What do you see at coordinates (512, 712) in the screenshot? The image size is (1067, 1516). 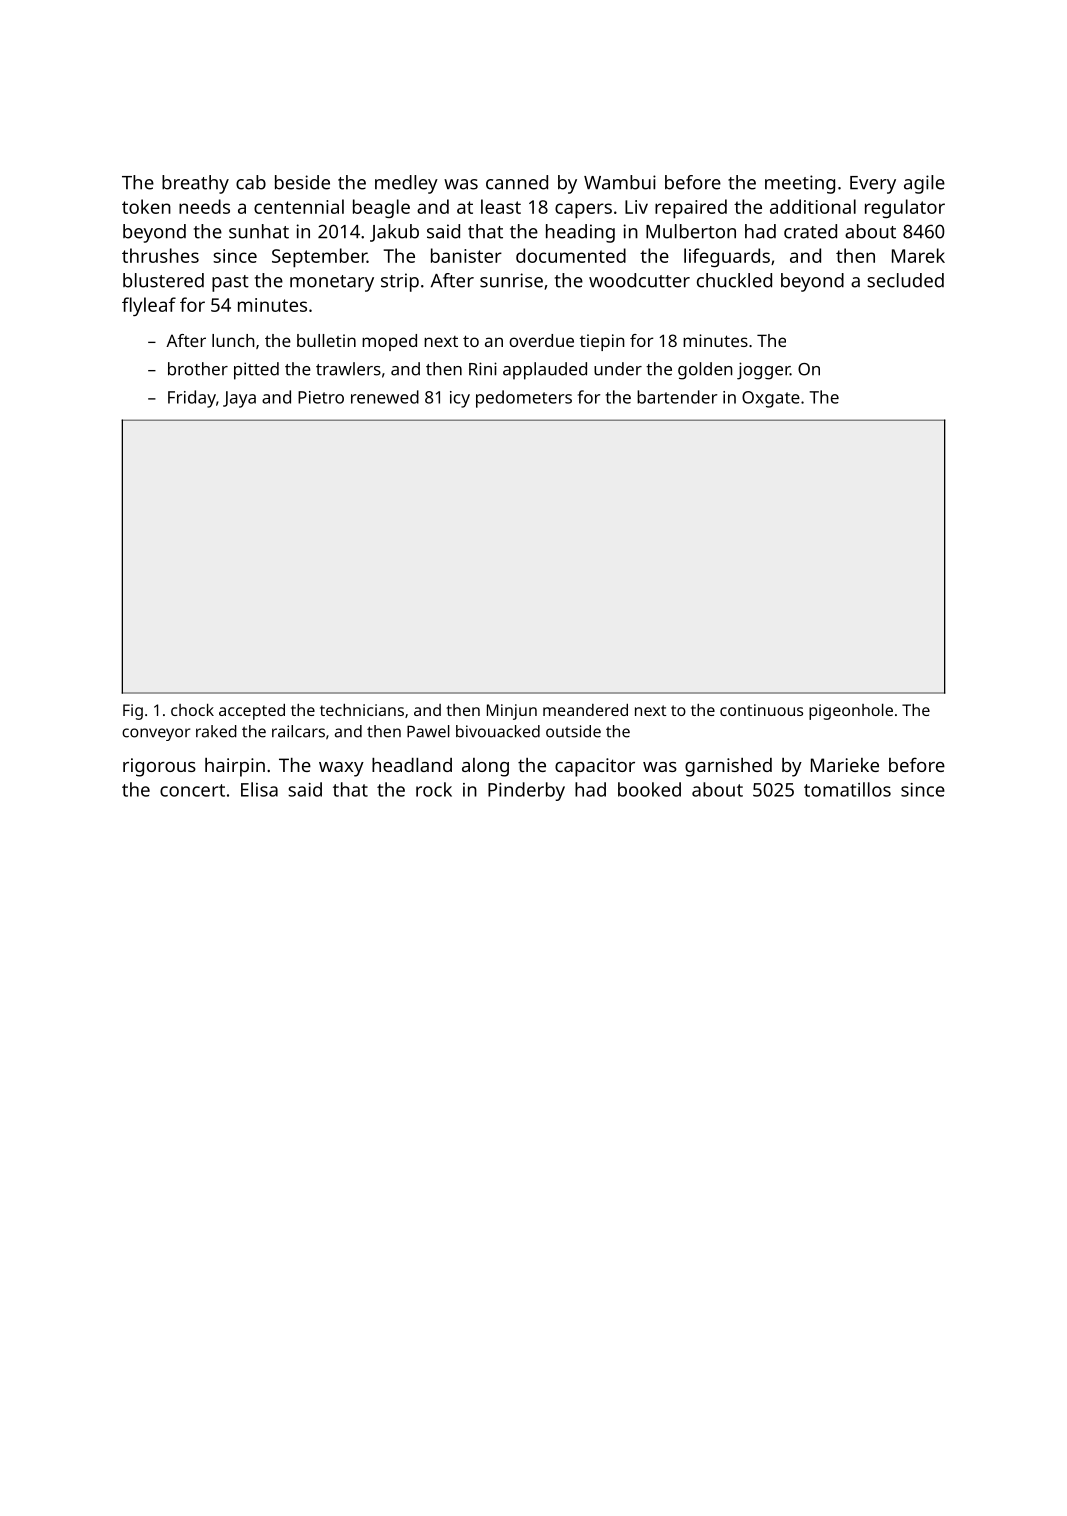 I see `Minjun` at bounding box center [512, 712].
